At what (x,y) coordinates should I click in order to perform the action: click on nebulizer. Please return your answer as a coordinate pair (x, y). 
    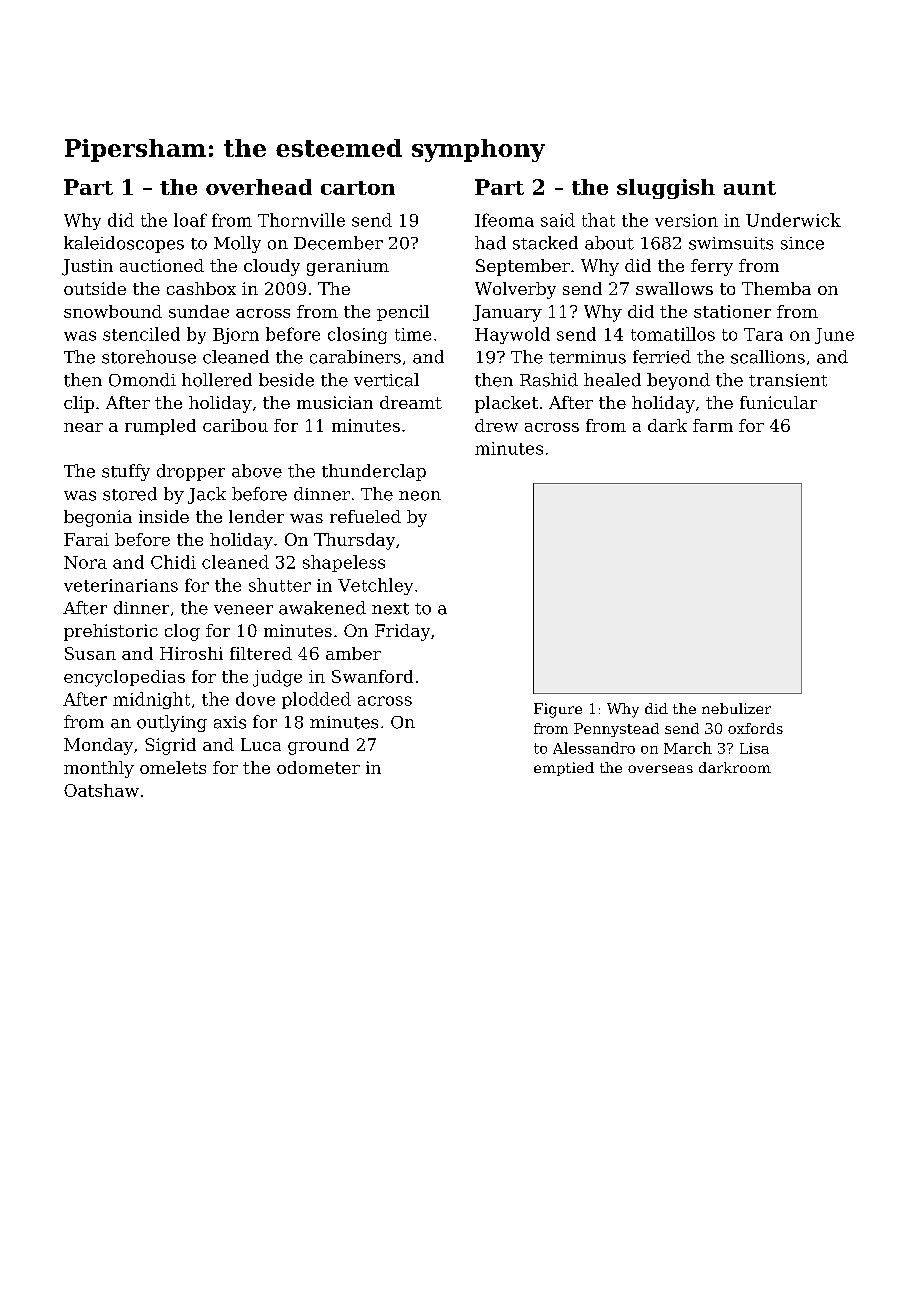
    Looking at the image, I should click on (736, 708).
